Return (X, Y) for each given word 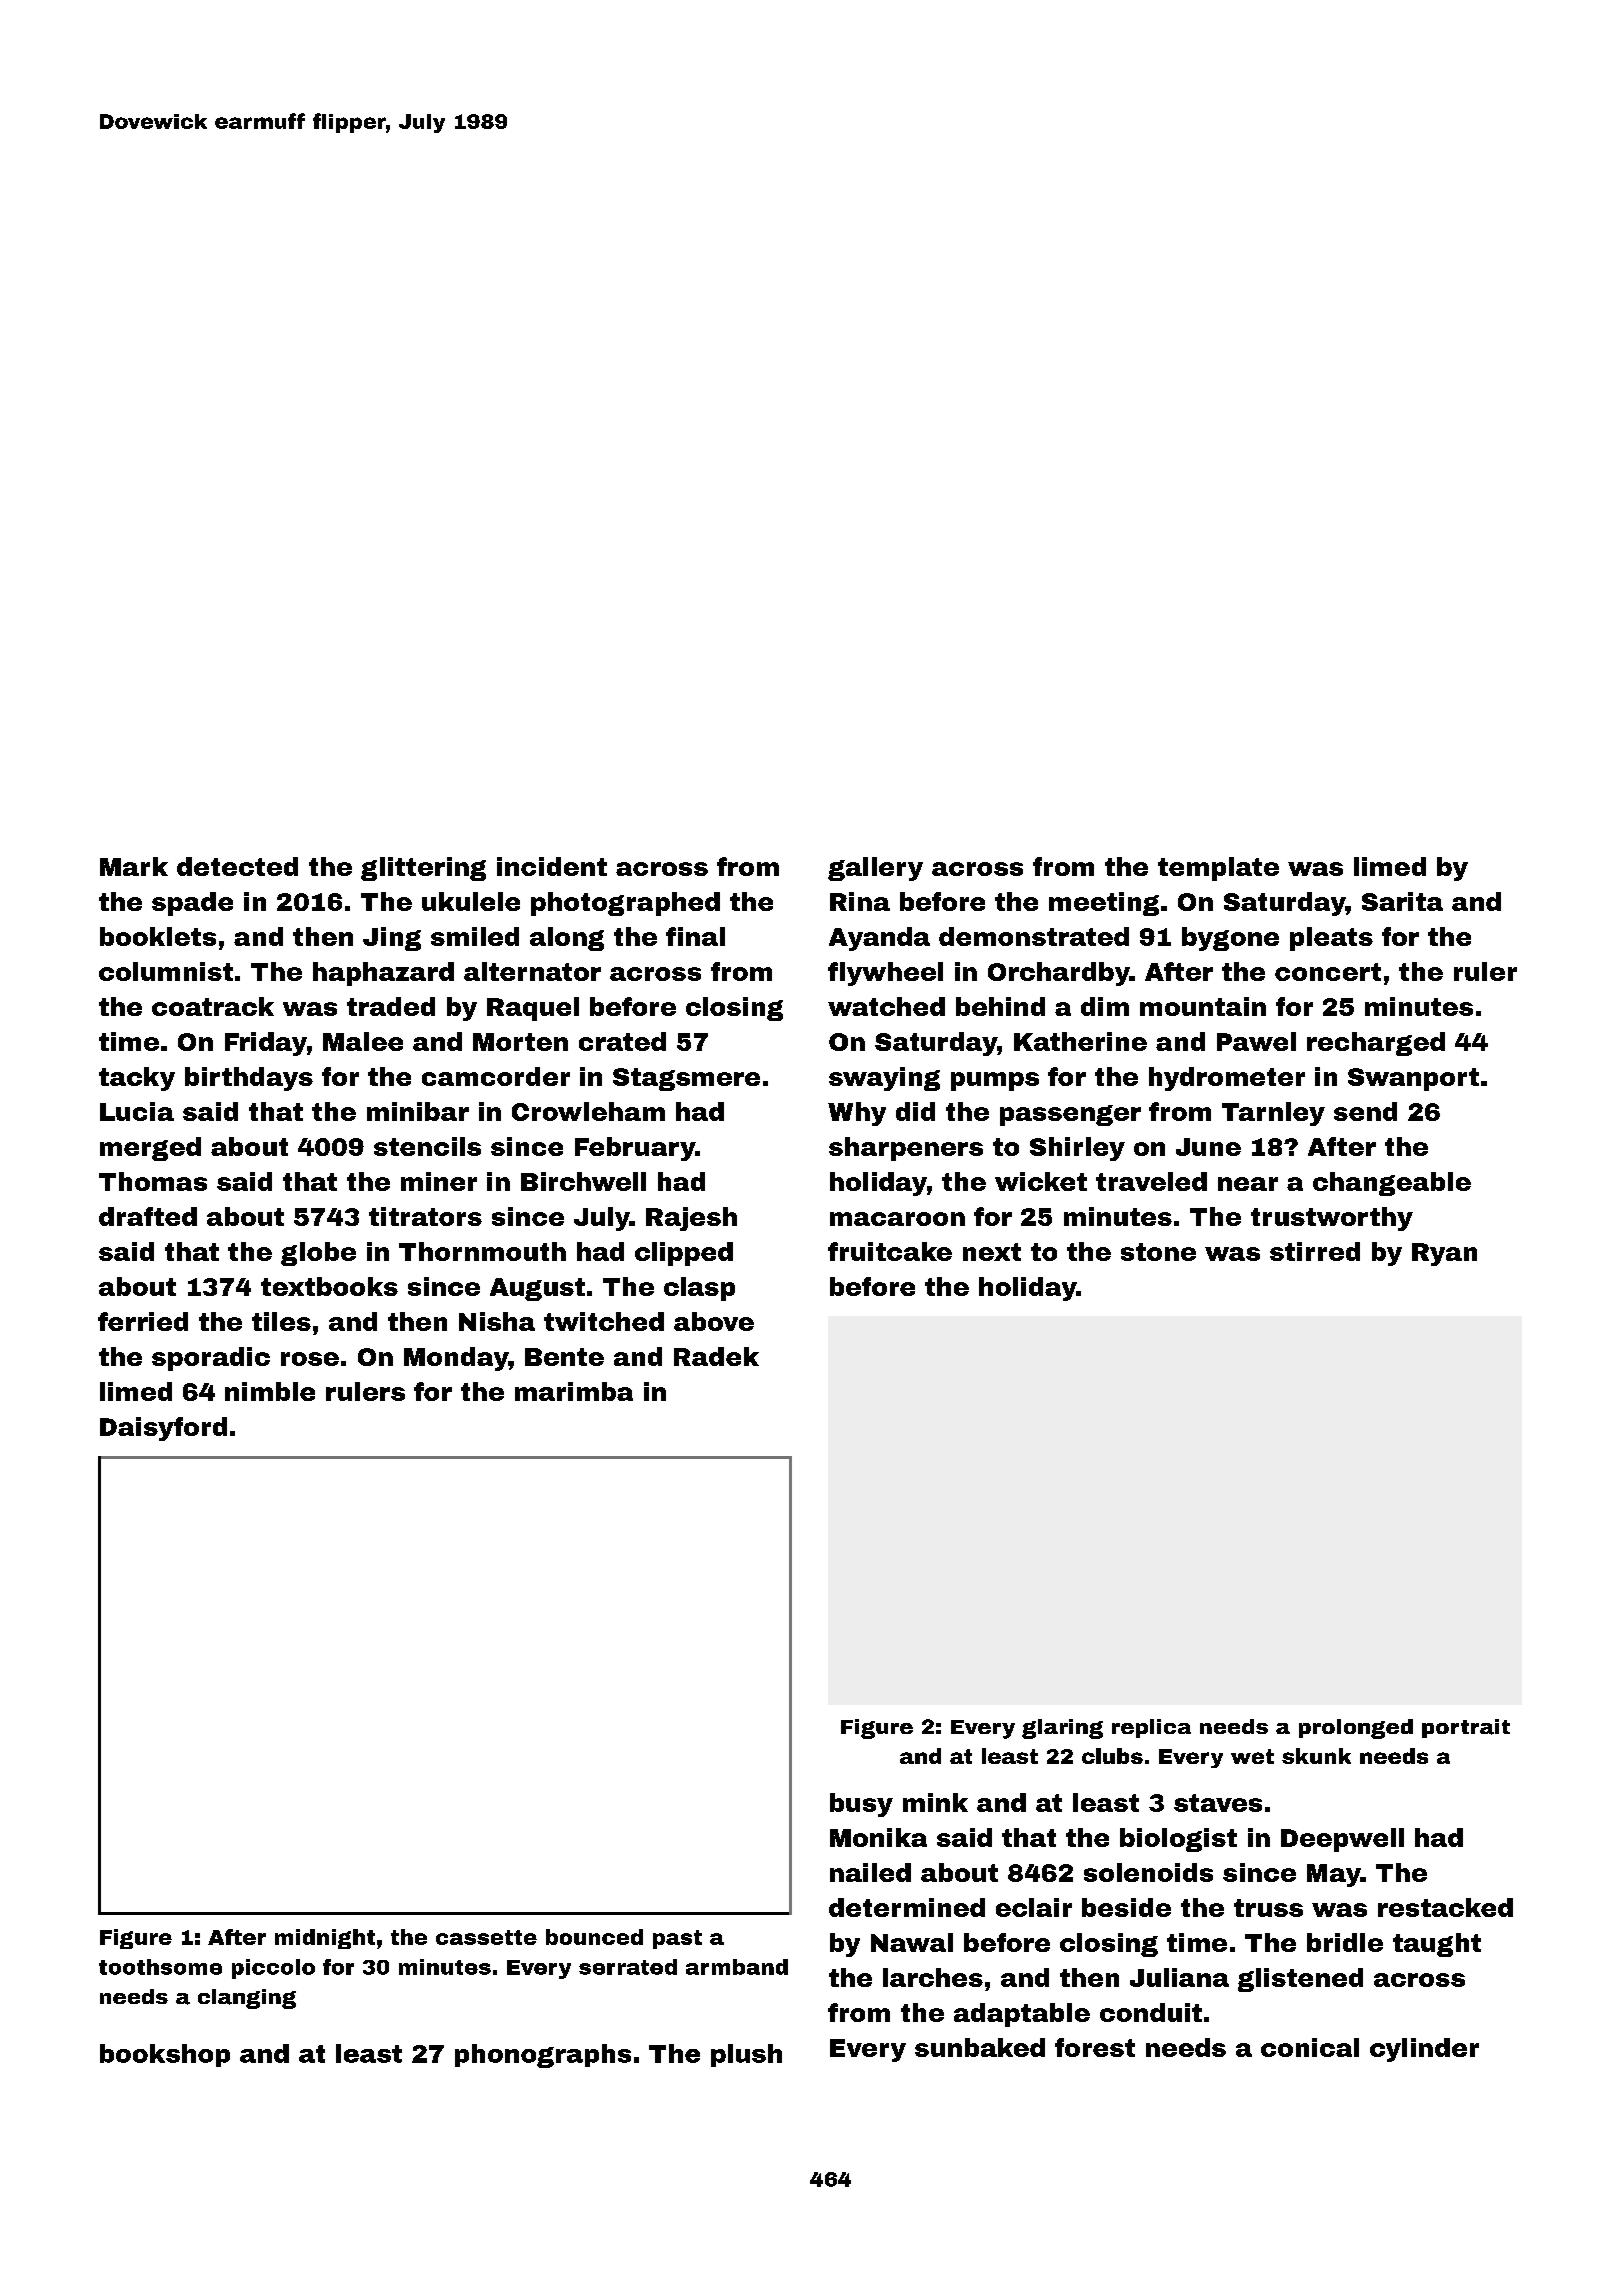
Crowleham (588, 1111)
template (1218, 869)
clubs (1112, 1756)
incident (552, 866)
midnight (325, 1939)
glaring (1062, 1729)
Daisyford (163, 1429)
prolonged (1356, 1729)
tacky (137, 1079)
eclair (1034, 1907)
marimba (574, 1391)
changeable (1392, 1184)
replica (1151, 1728)
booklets (158, 936)
